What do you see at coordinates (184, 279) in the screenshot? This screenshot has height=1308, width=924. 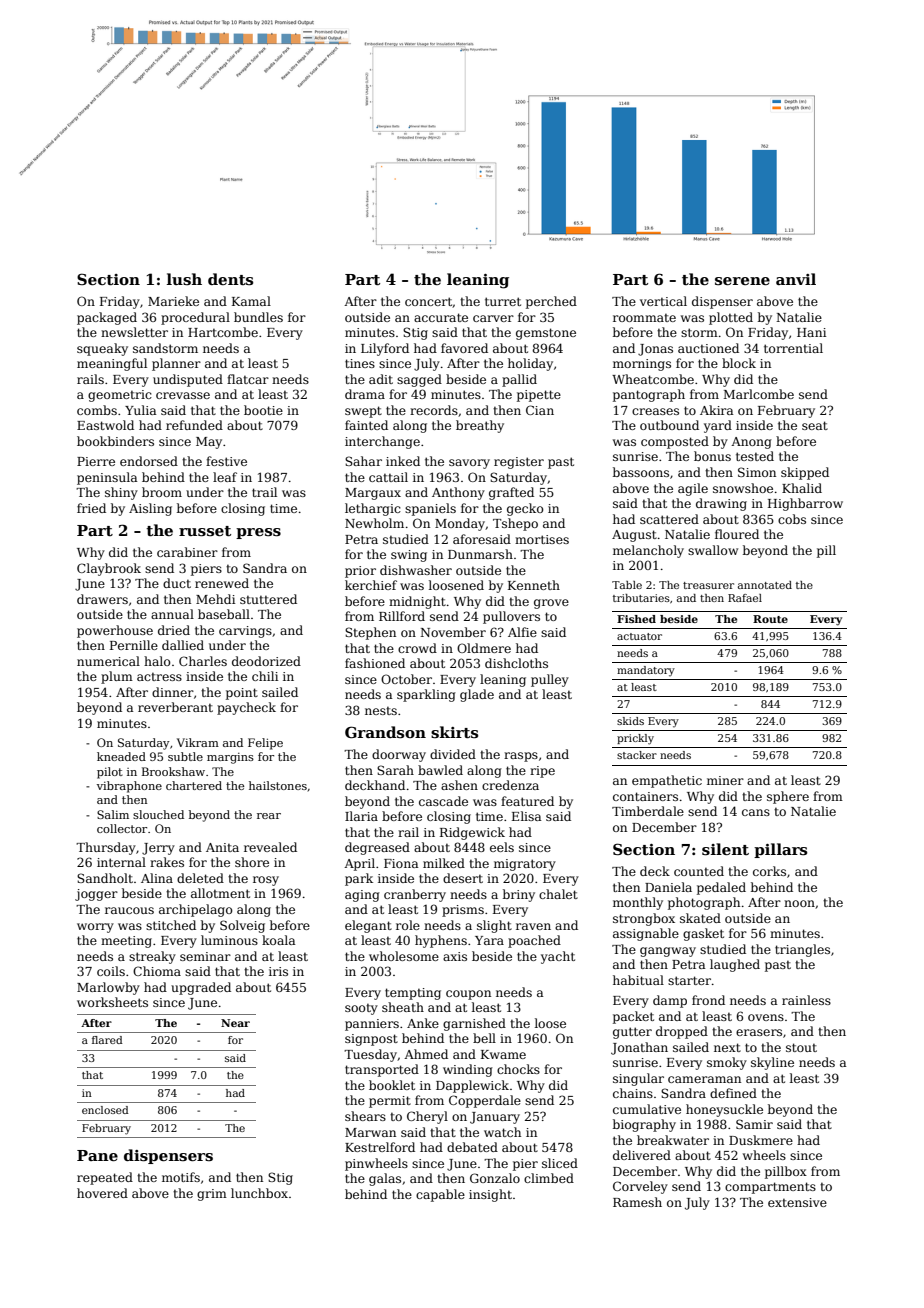 I see `lush` at bounding box center [184, 279].
